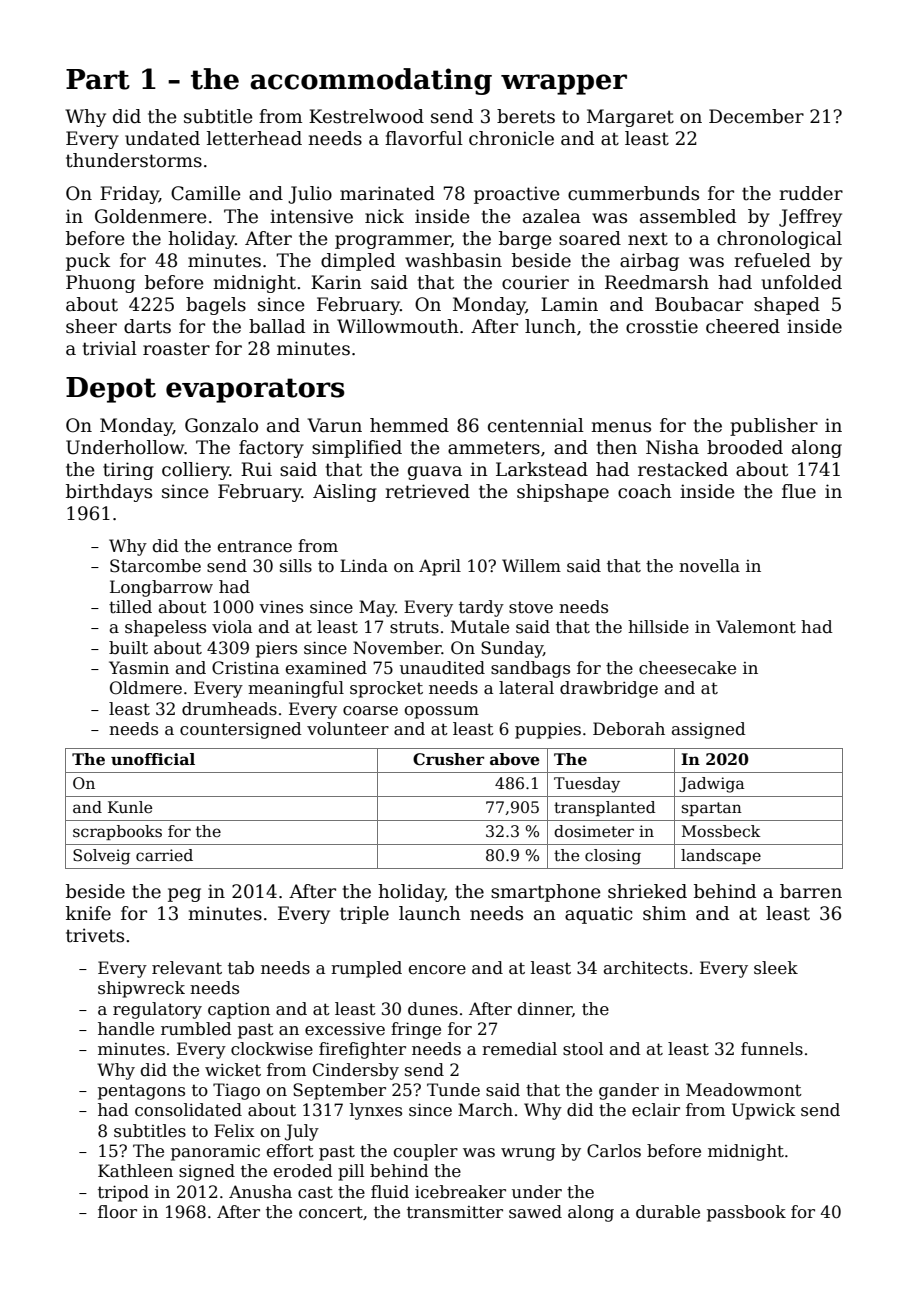 The width and height of the screenshot is (908, 1316). What do you see at coordinates (188, 1110) in the screenshot?
I see `consolidated` at bounding box center [188, 1110].
